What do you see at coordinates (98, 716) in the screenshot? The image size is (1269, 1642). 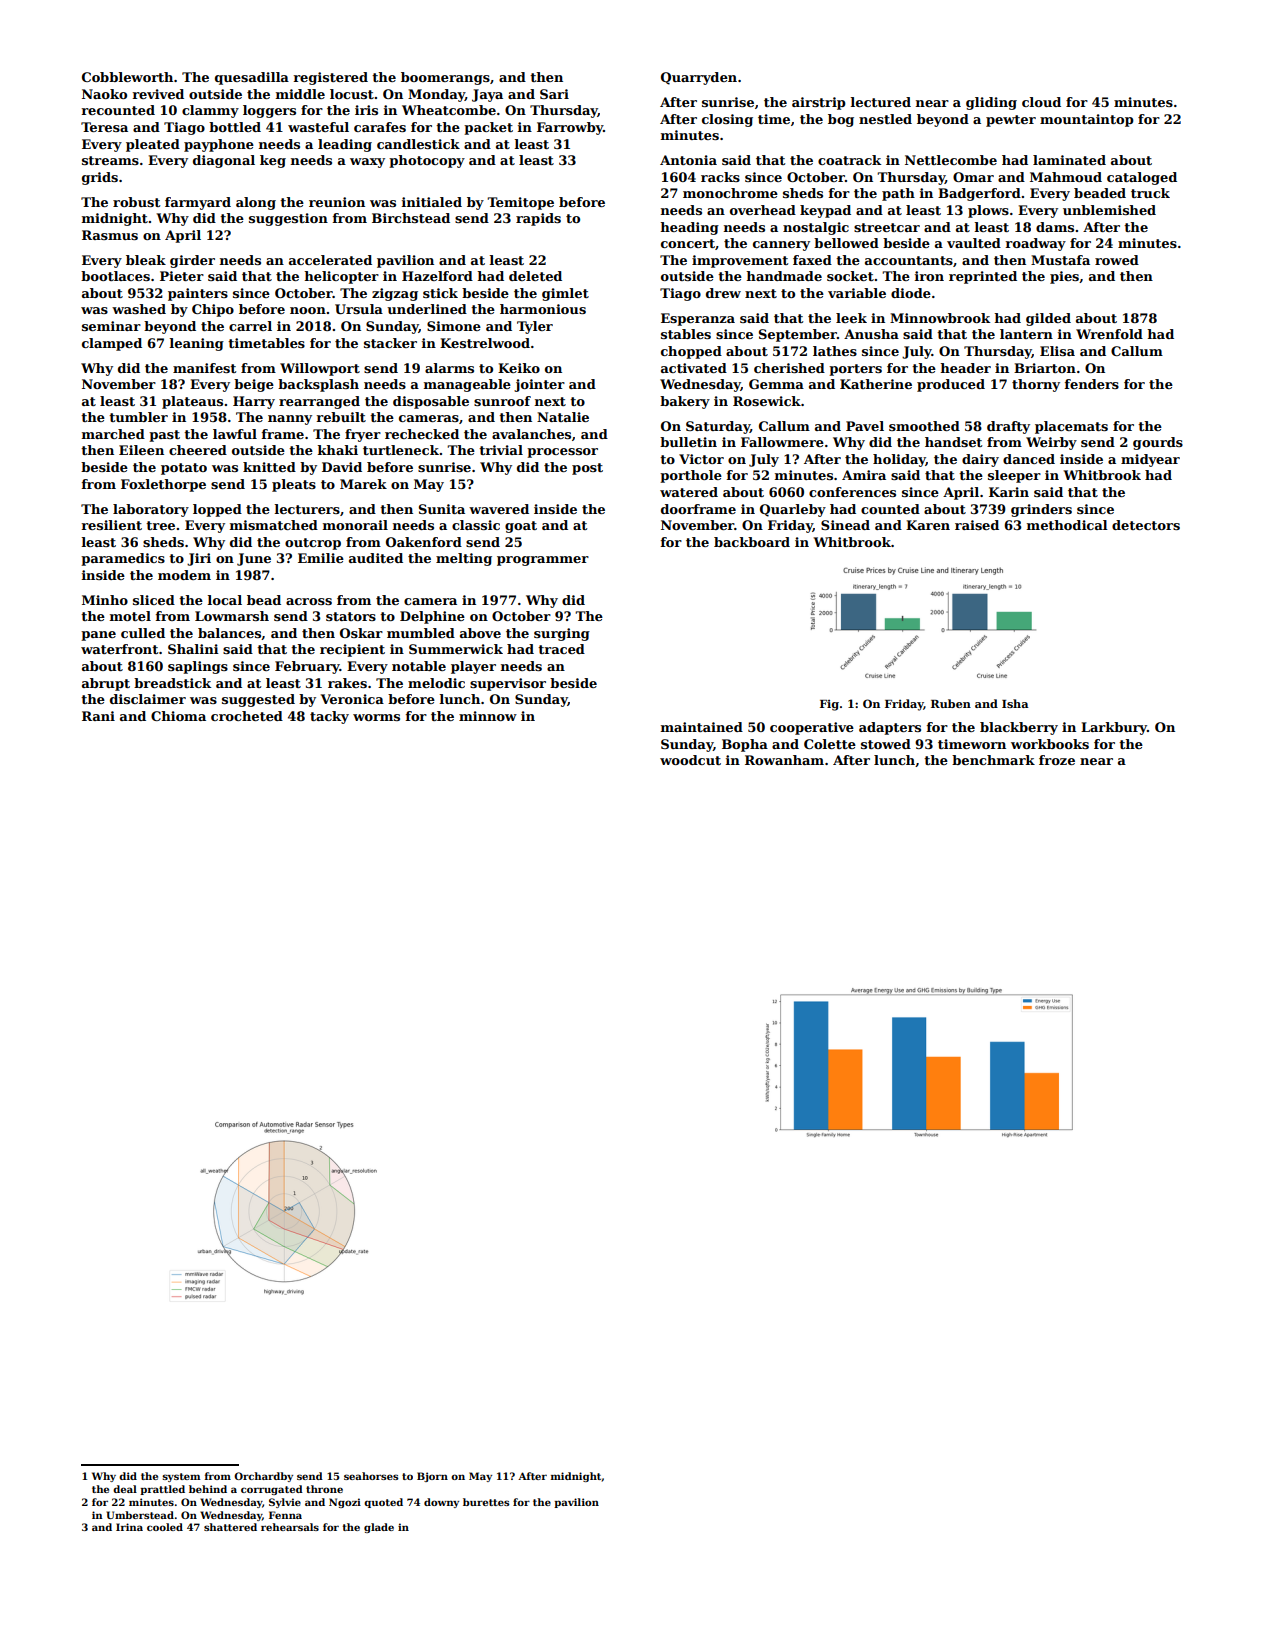 I see `Rani` at bounding box center [98, 716].
